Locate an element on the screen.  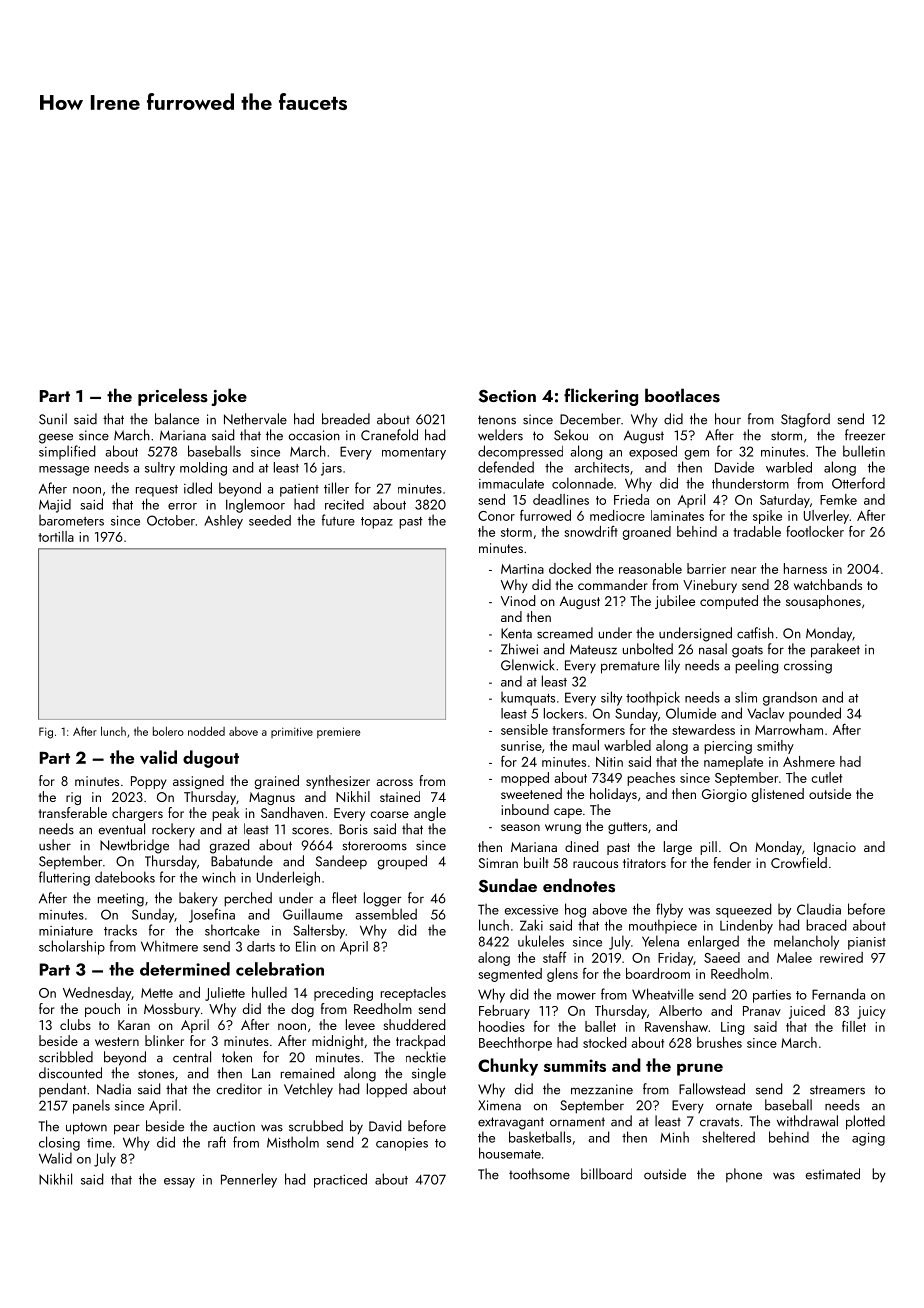
essay is located at coordinates (179, 1183).
